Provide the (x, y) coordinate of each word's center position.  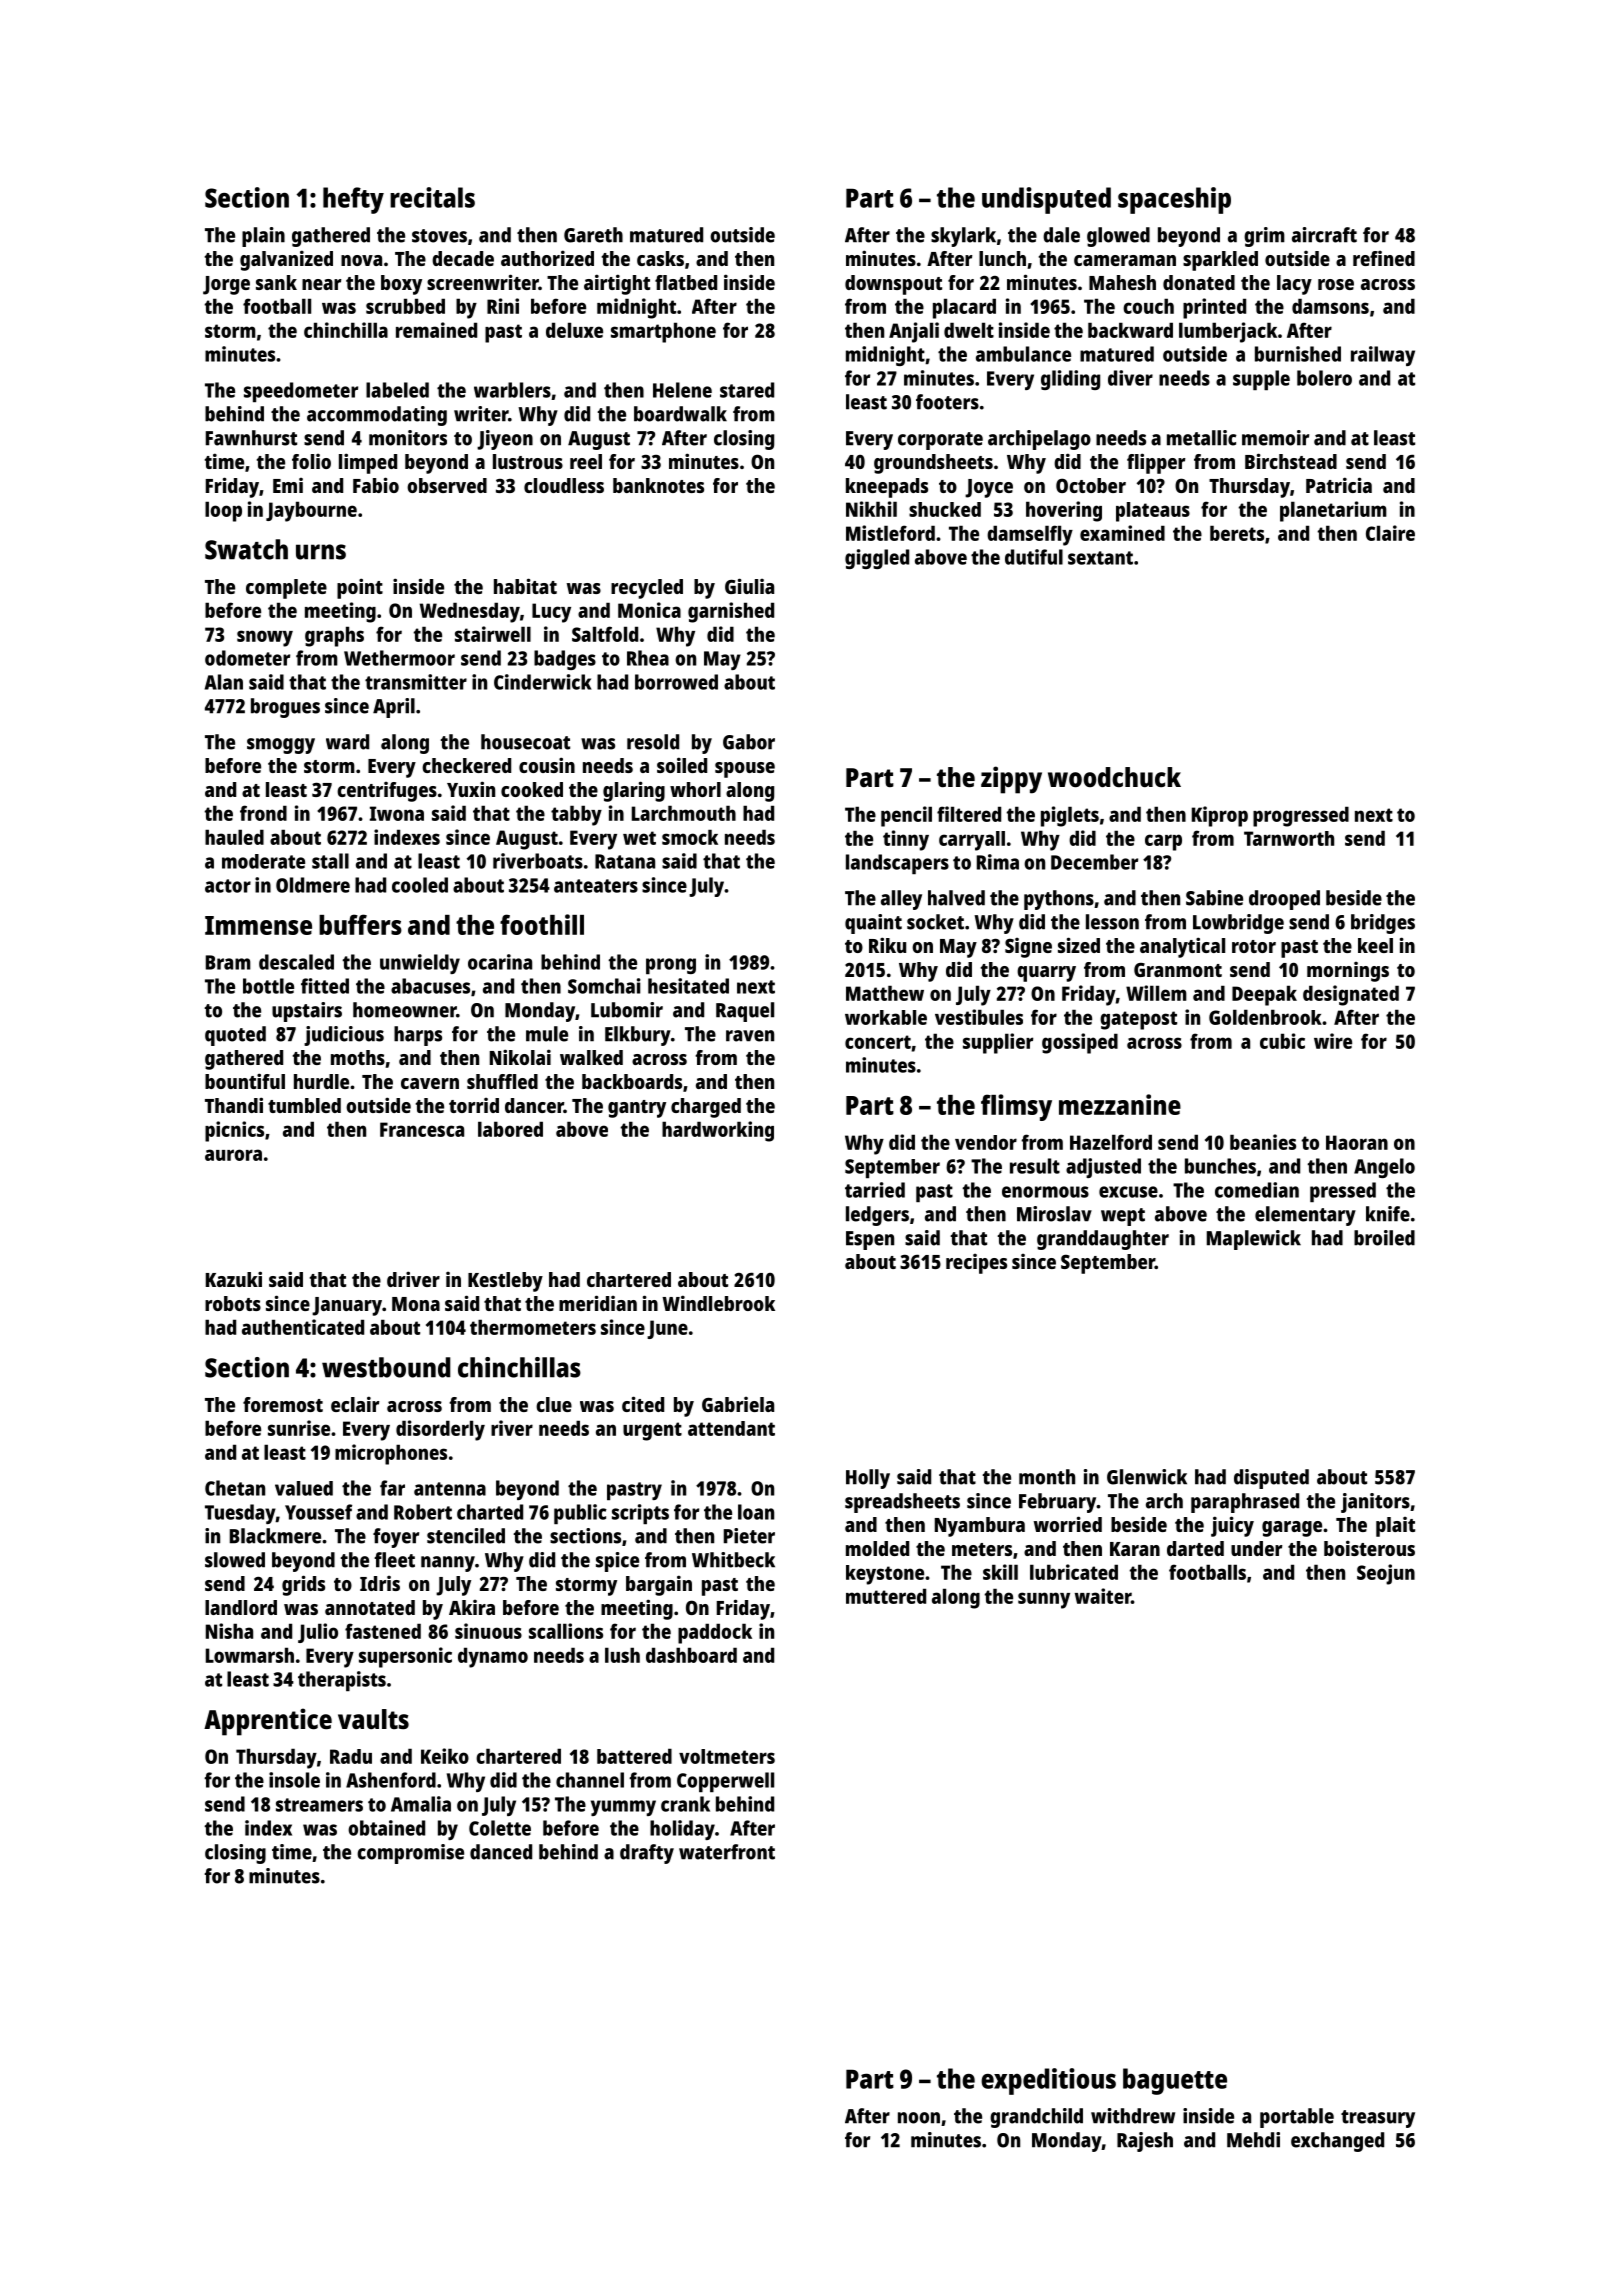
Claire (1390, 533)
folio (311, 461)
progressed (1301, 816)
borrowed (676, 682)
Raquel (745, 1012)
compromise (410, 1854)
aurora (233, 1155)
